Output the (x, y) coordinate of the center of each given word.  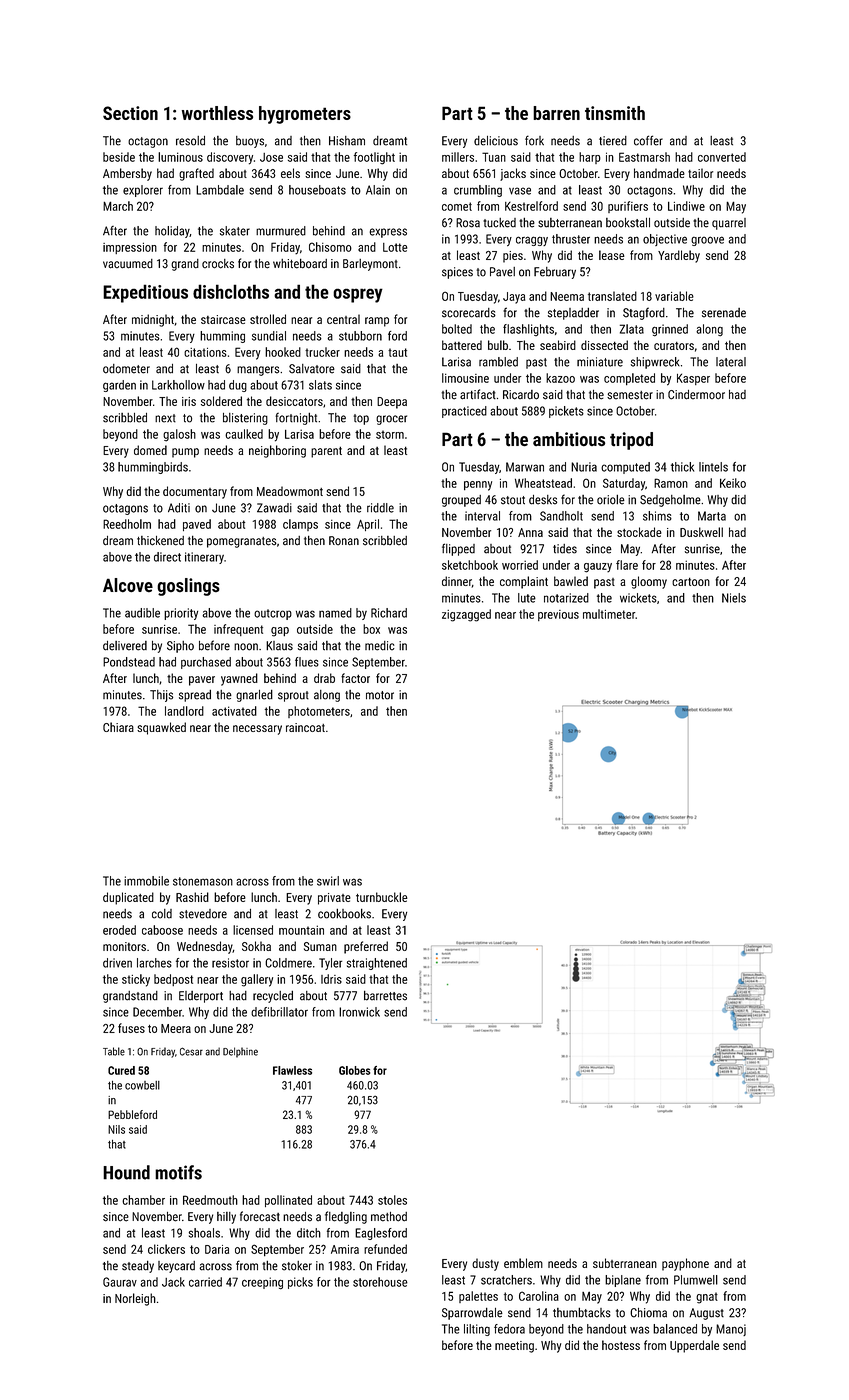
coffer (648, 140)
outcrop (273, 614)
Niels (734, 598)
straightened (377, 964)
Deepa (392, 403)
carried (205, 1282)
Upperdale (694, 1346)
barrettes (385, 995)
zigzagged (466, 615)
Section (130, 113)
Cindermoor (696, 395)
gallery (257, 980)
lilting (477, 1330)
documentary (195, 492)
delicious (496, 141)
